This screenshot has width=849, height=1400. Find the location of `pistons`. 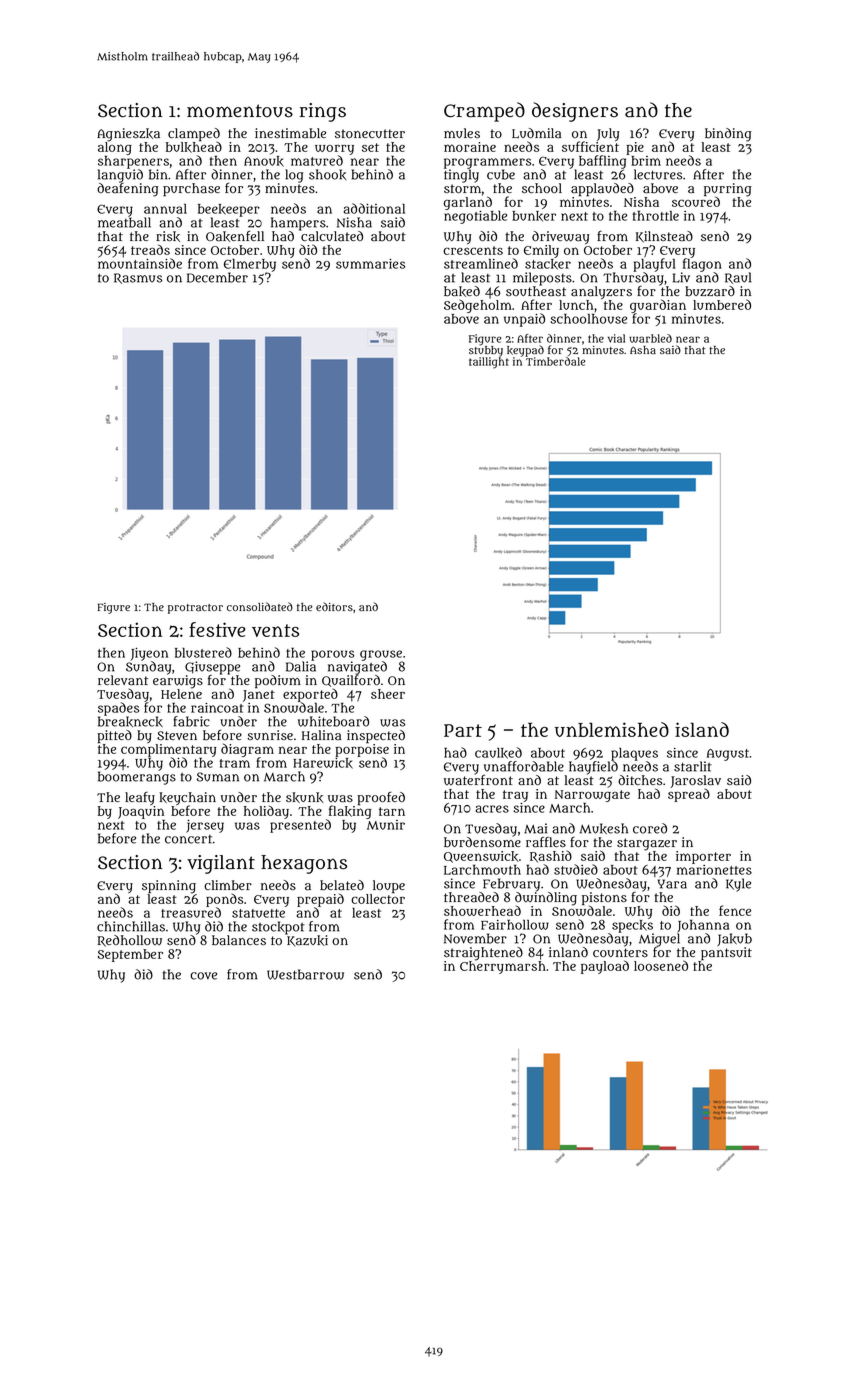

pistons is located at coordinates (604, 899).
